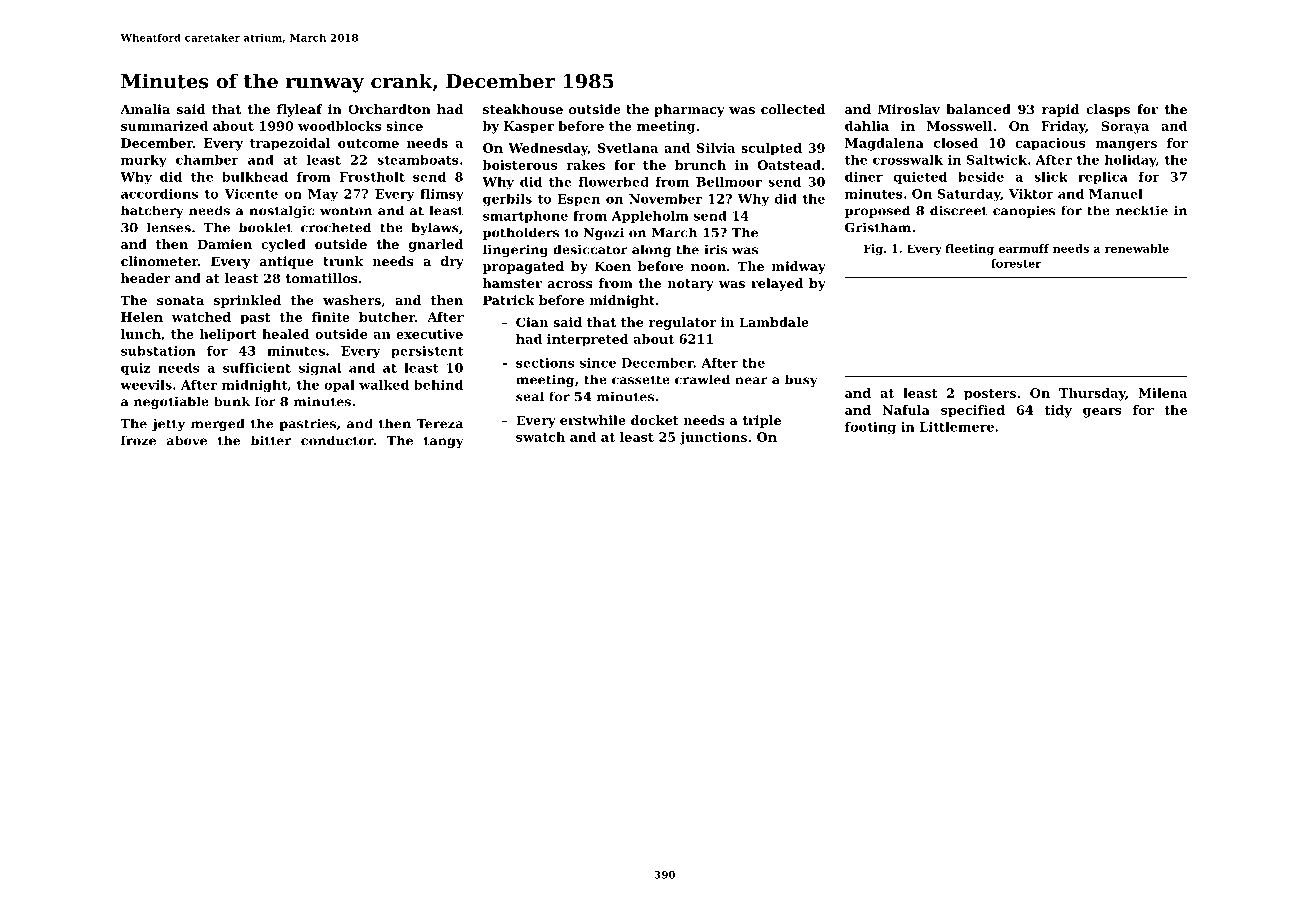 This screenshot has height=924, width=1308. I want to click on booklet, so click(265, 227).
